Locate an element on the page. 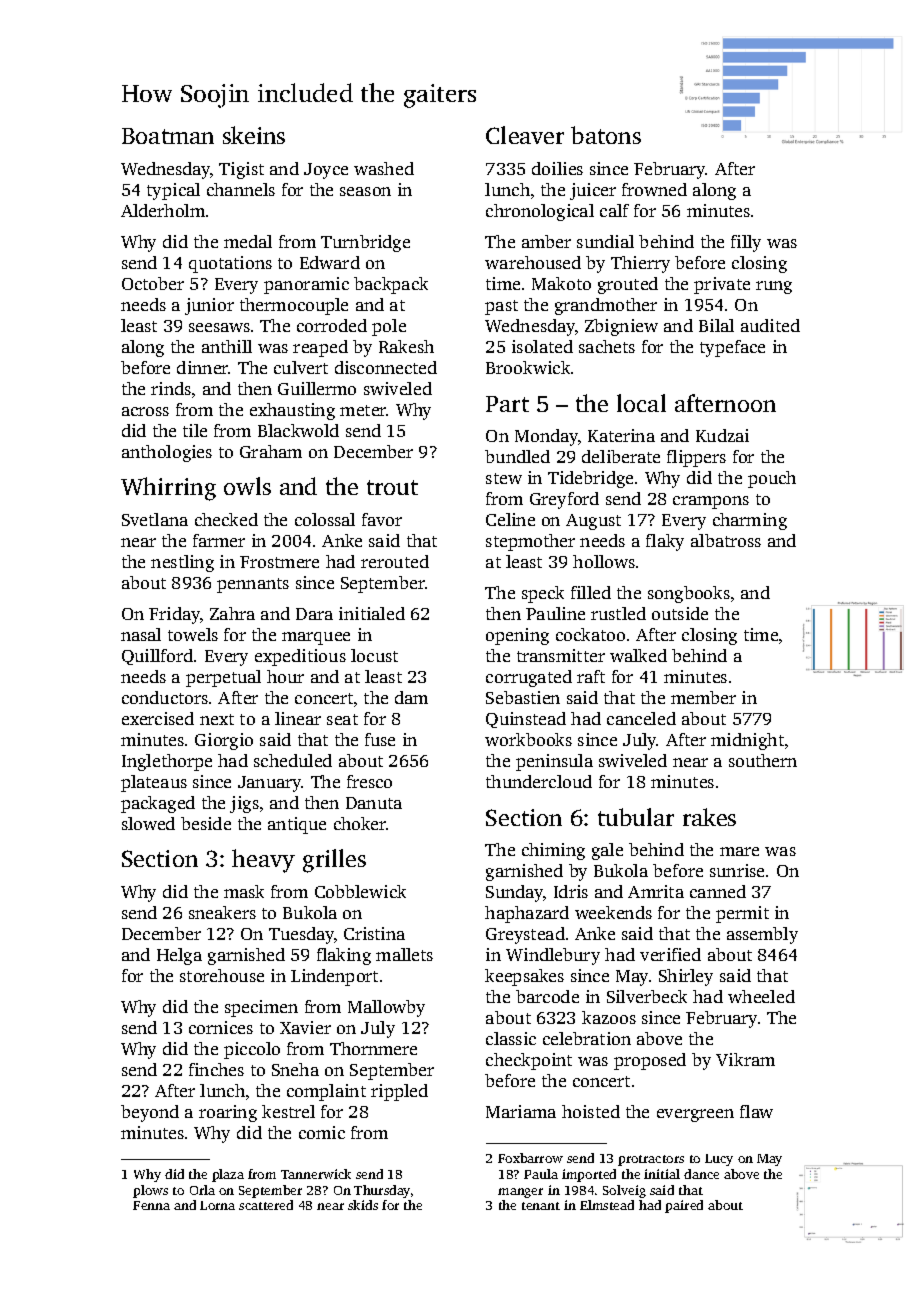 The width and height of the page is (924, 1314). Elmstead is located at coordinates (607, 1205).
